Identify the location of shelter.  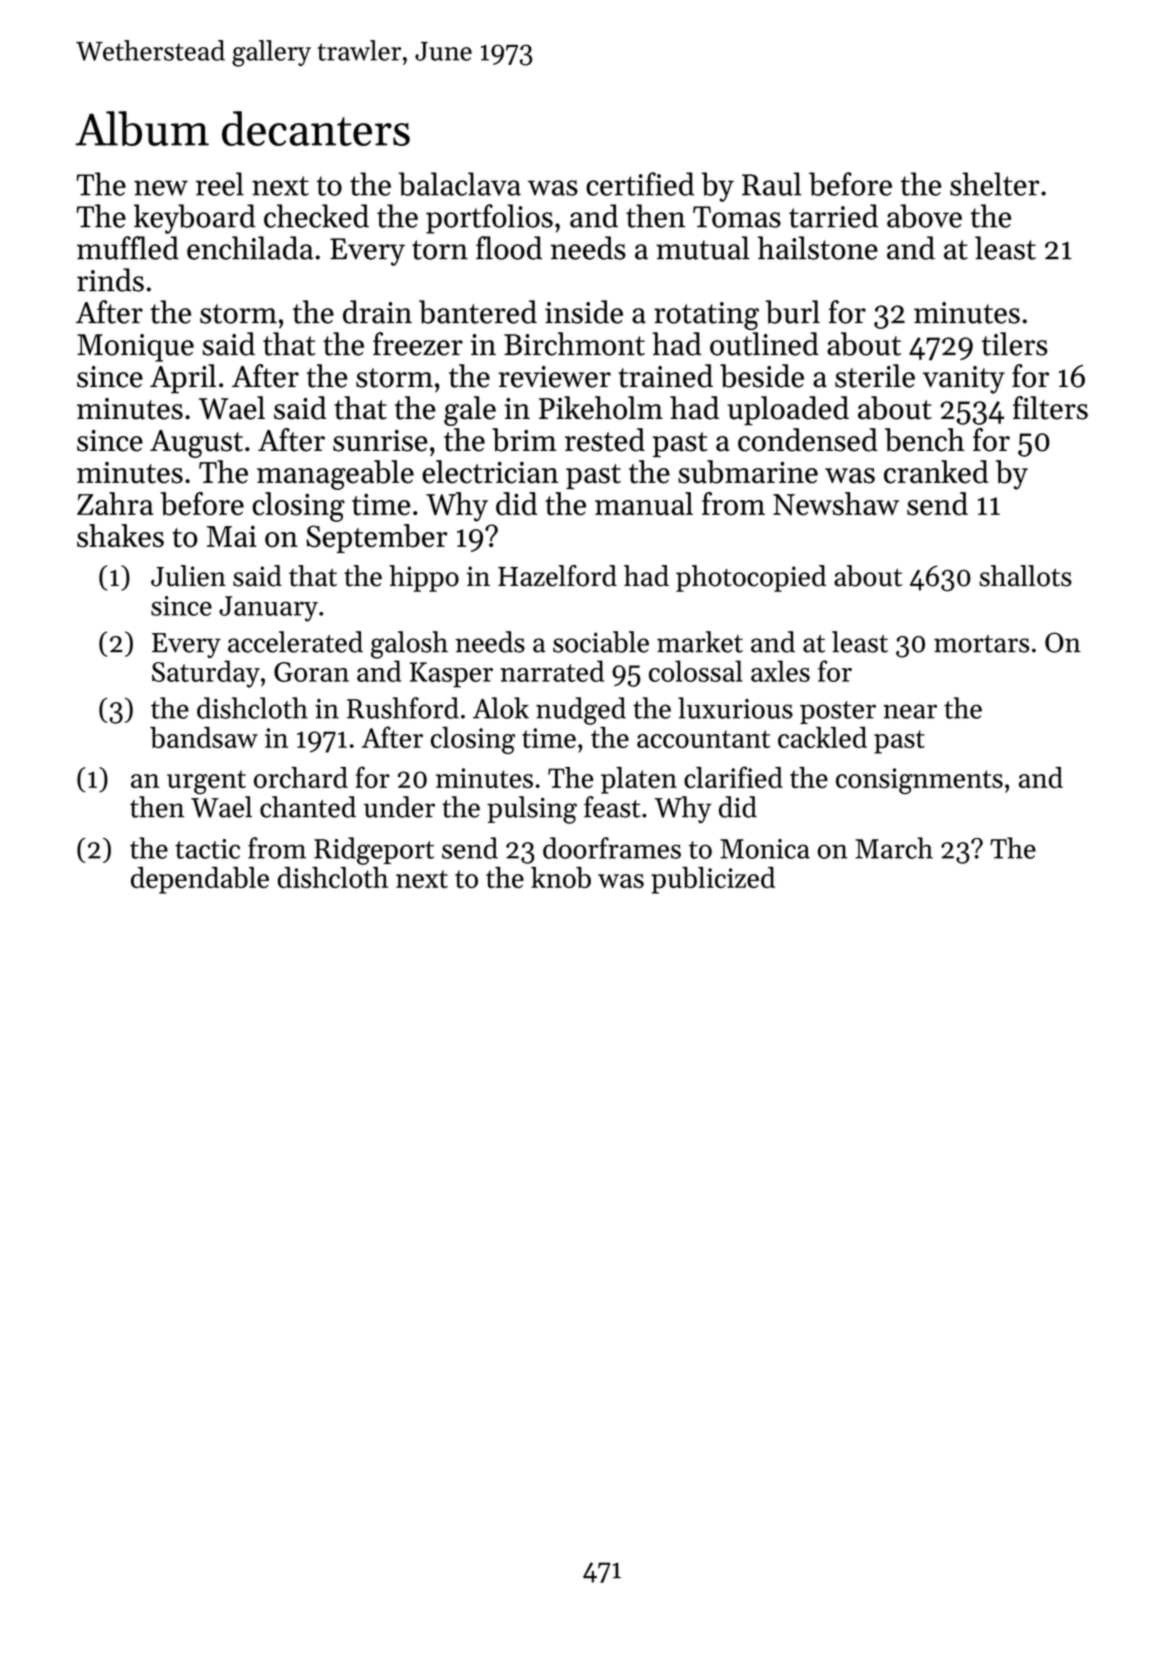
(995, 184).
